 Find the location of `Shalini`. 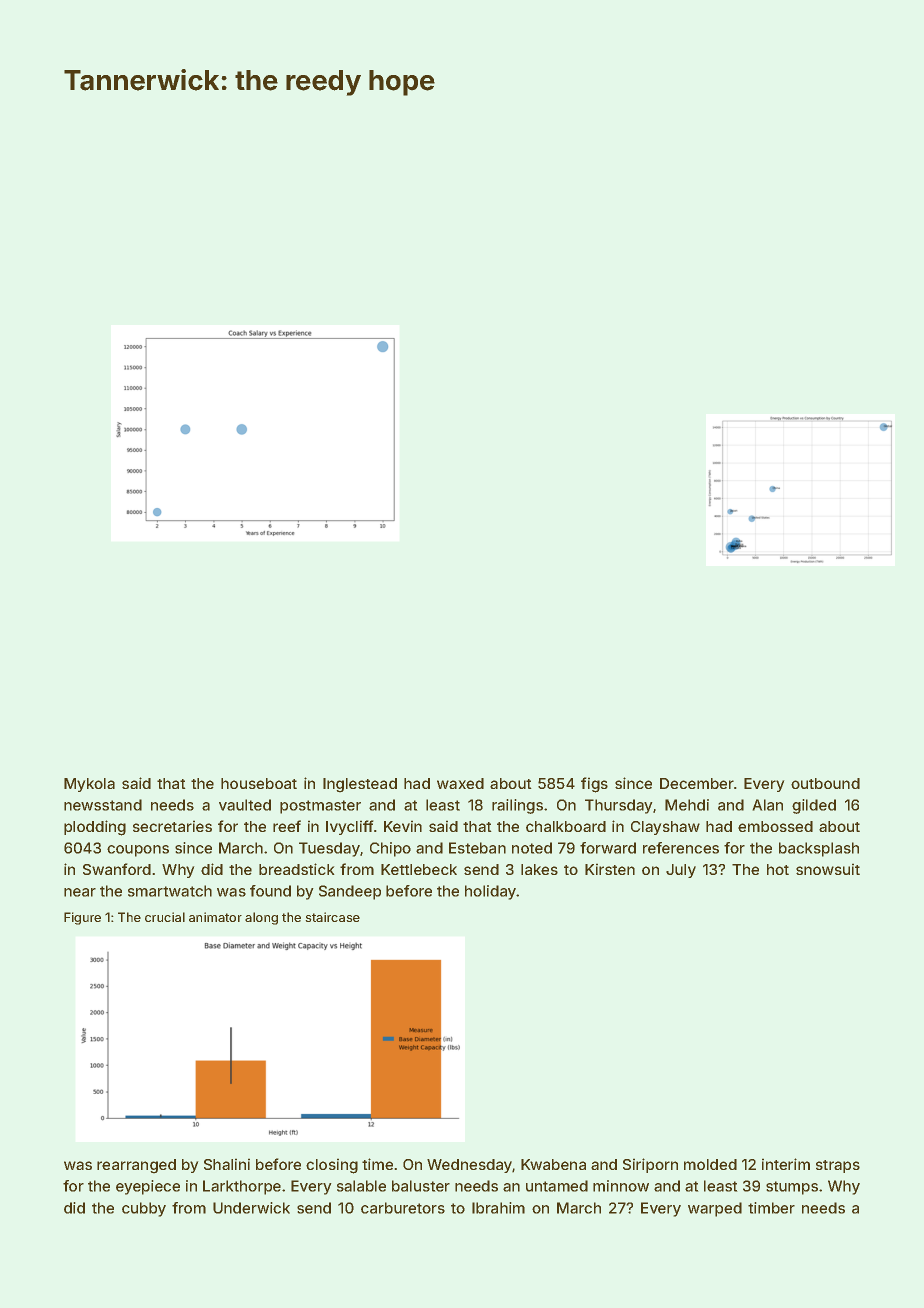

Shalini is located at coordinates (227, 1164).
